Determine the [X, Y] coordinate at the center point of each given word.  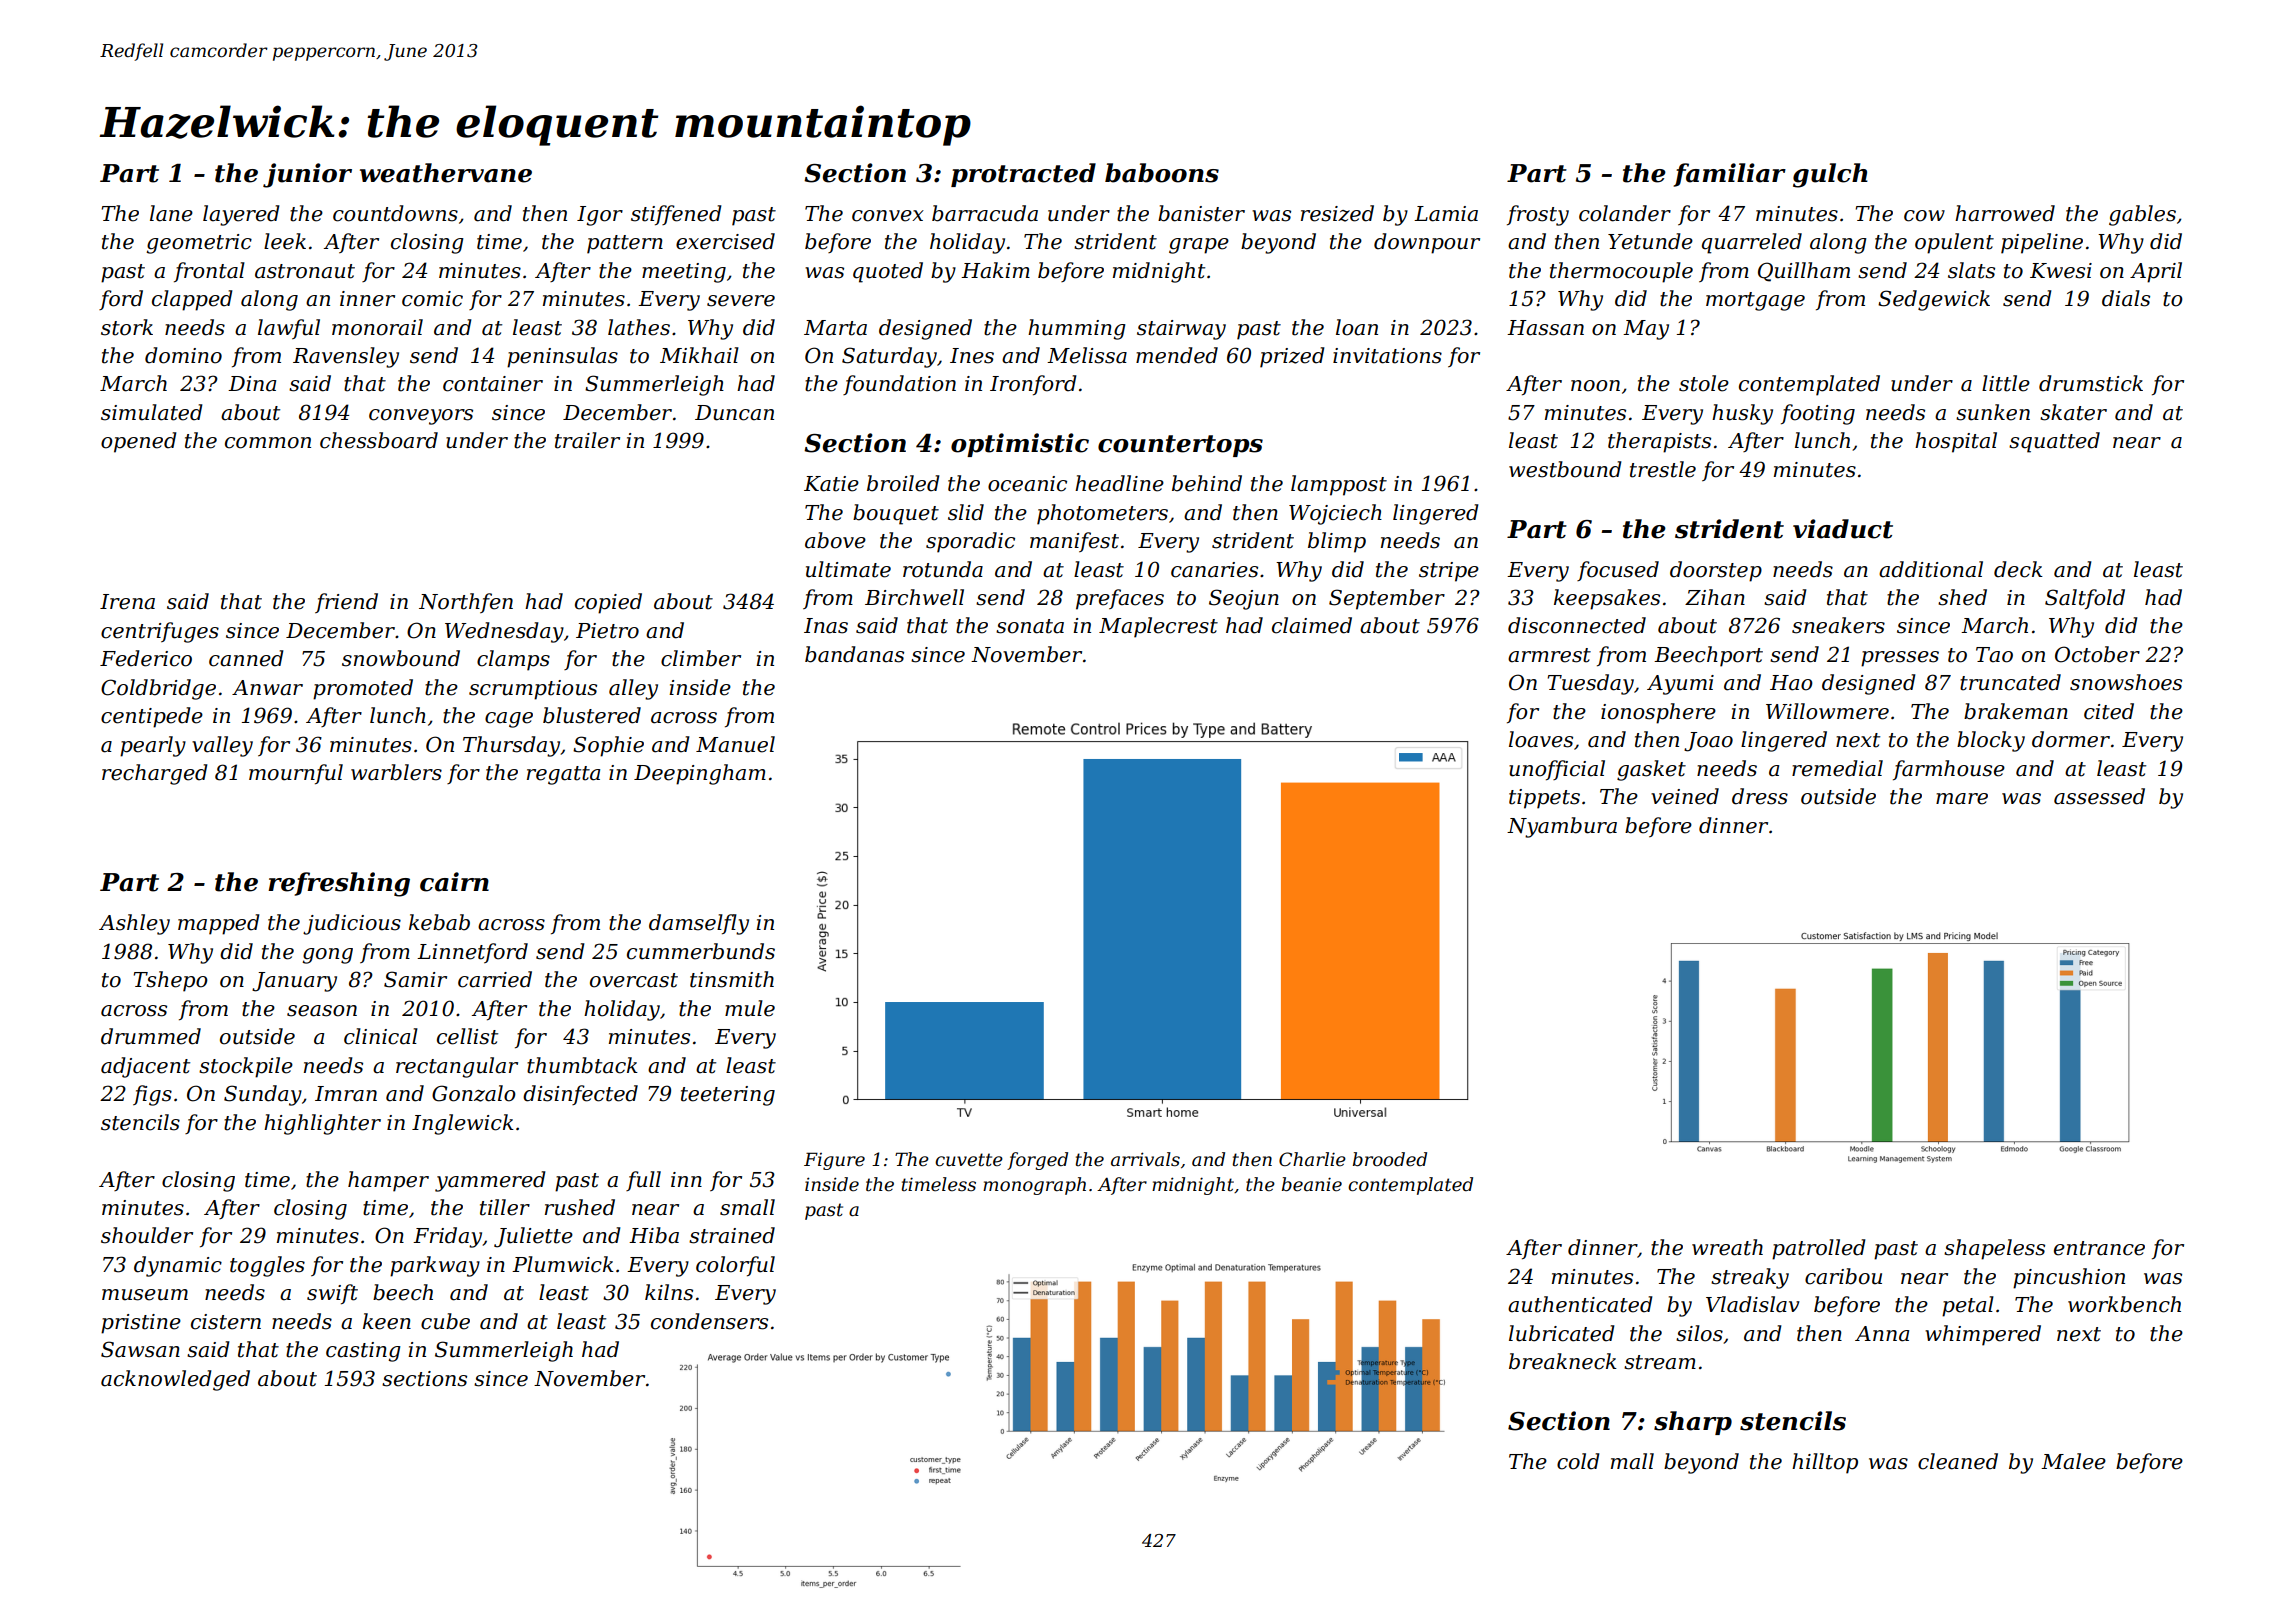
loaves [1541, 739]
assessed [2099, 796]
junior [307, 175]
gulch [1830, 175]
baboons [1162, 173]
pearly [153, 746]
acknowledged [175, 1380]
